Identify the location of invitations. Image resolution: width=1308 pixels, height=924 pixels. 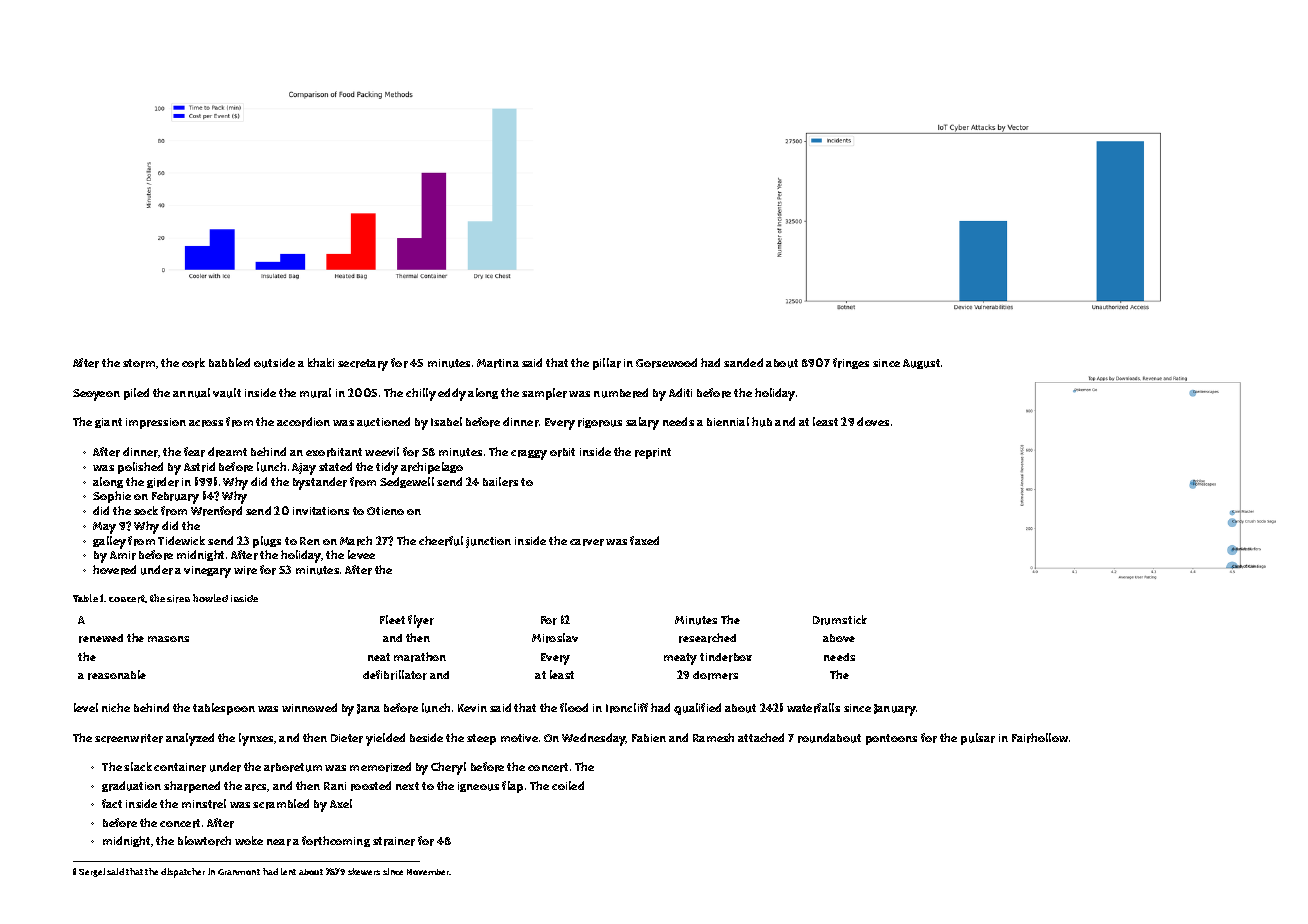
(321, 511).
